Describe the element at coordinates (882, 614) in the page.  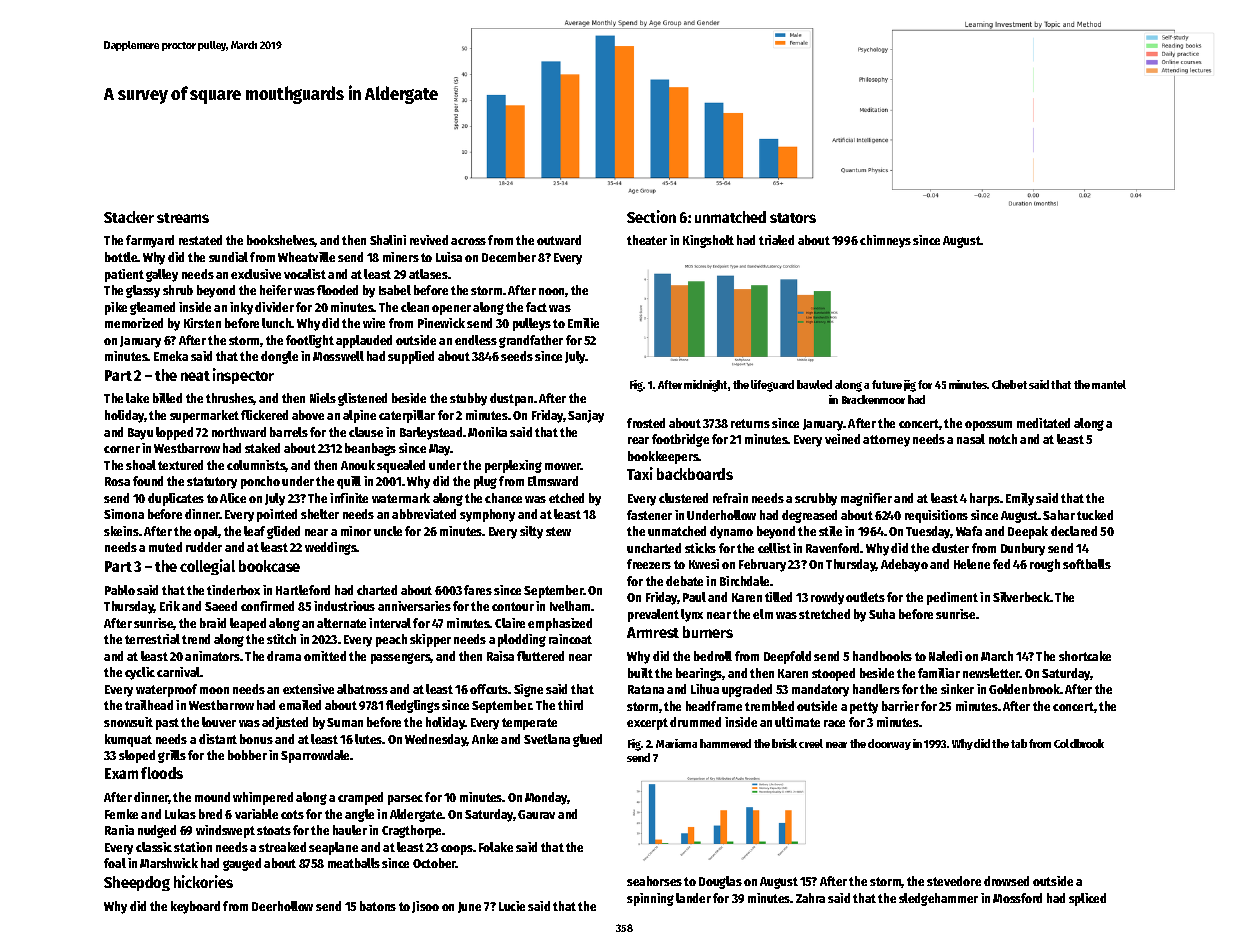
I see `Suha` at that location.
